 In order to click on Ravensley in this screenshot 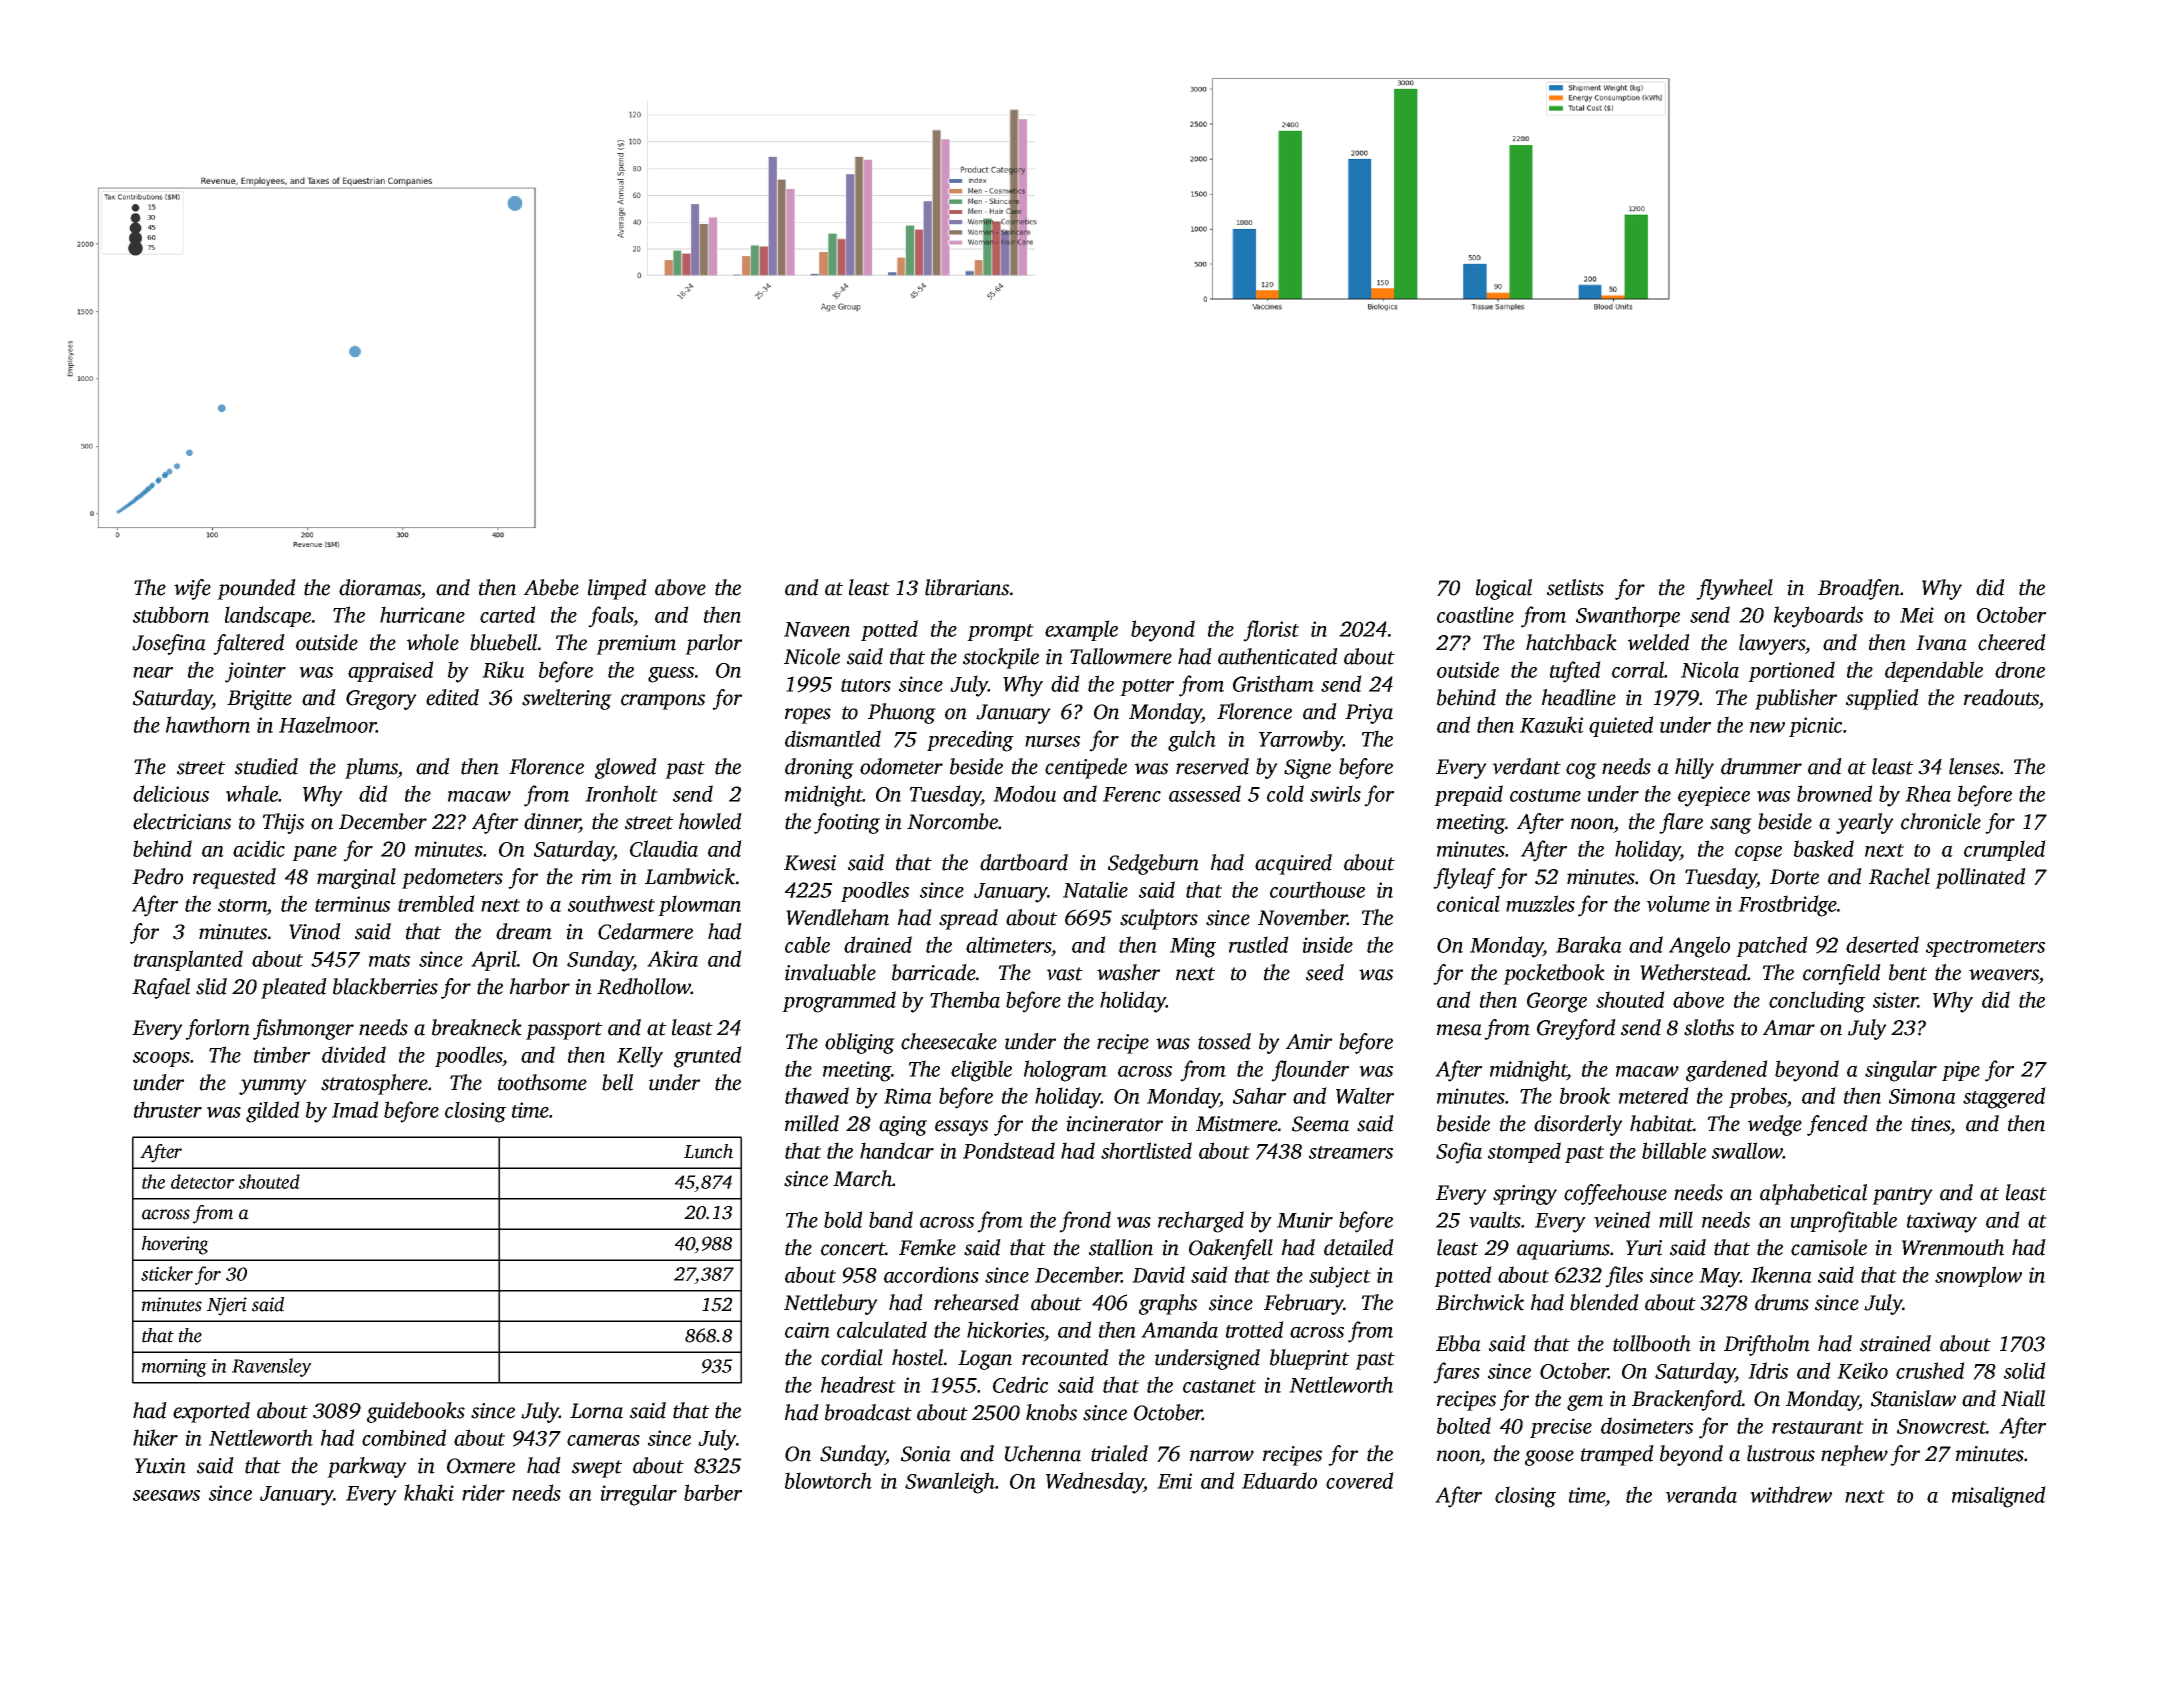, I will do `click(272, 1367)`.
